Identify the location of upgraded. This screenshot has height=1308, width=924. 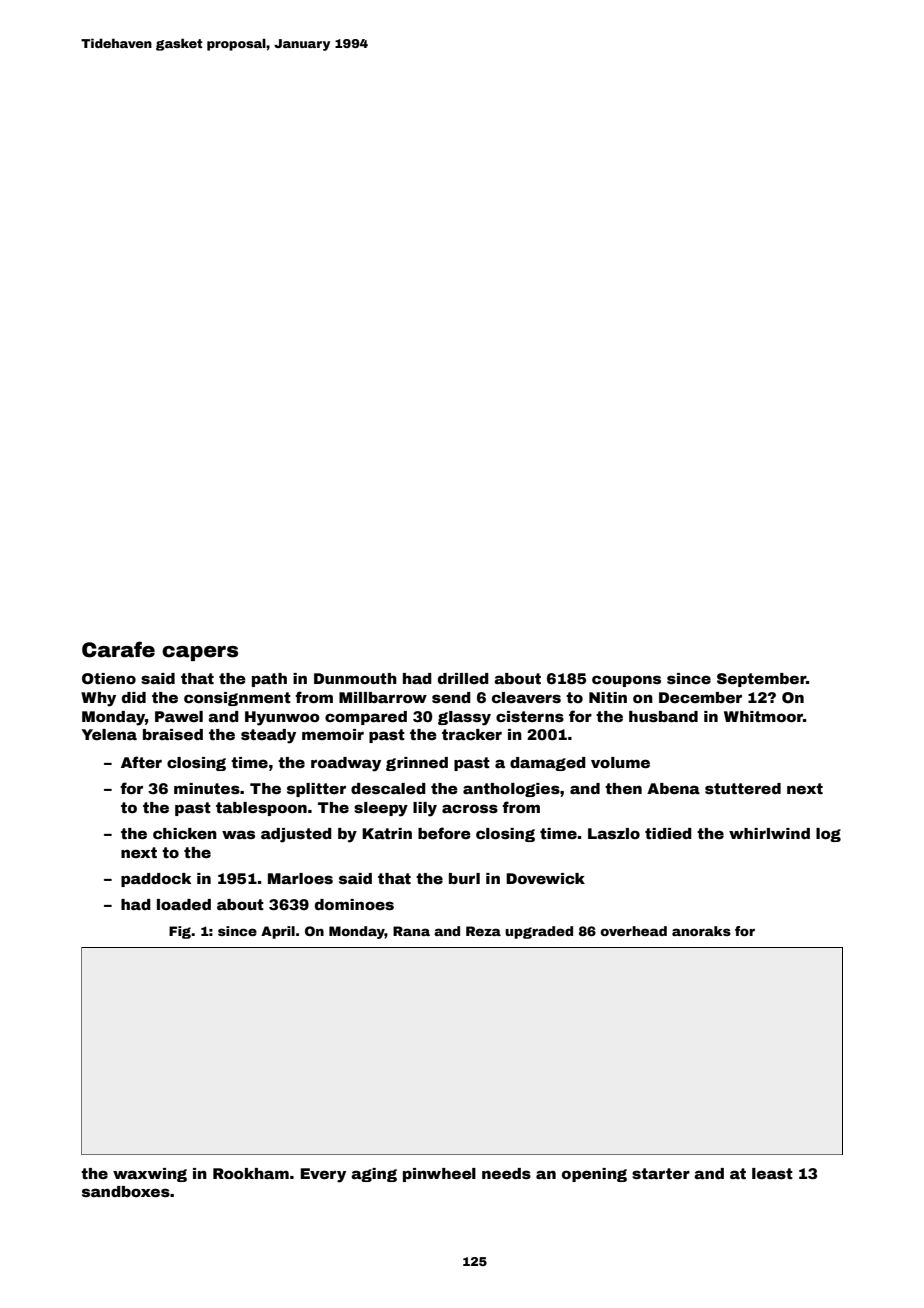
(539, 932).
